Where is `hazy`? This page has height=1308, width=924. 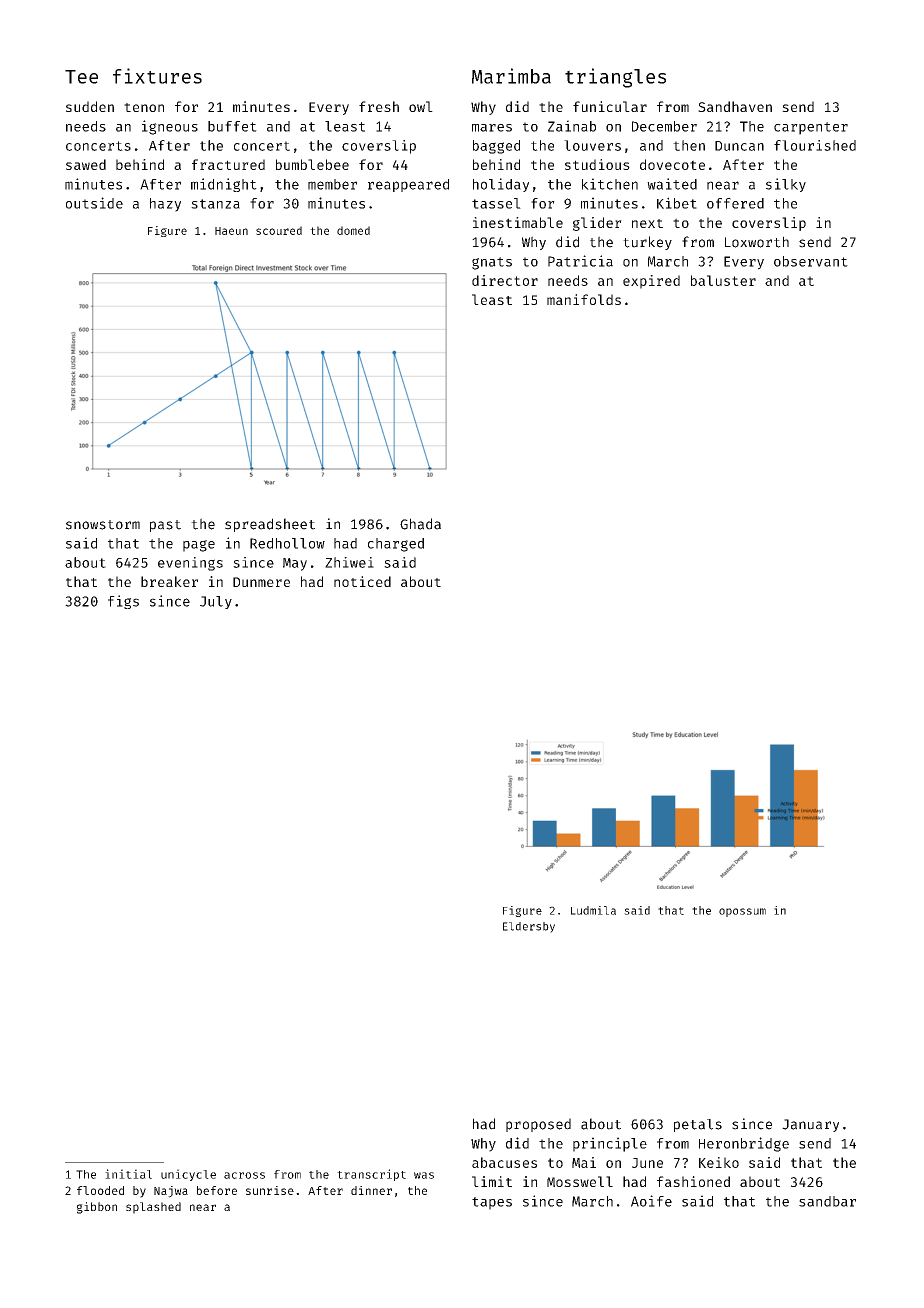
hazy is located at coordinates (165, 205).
